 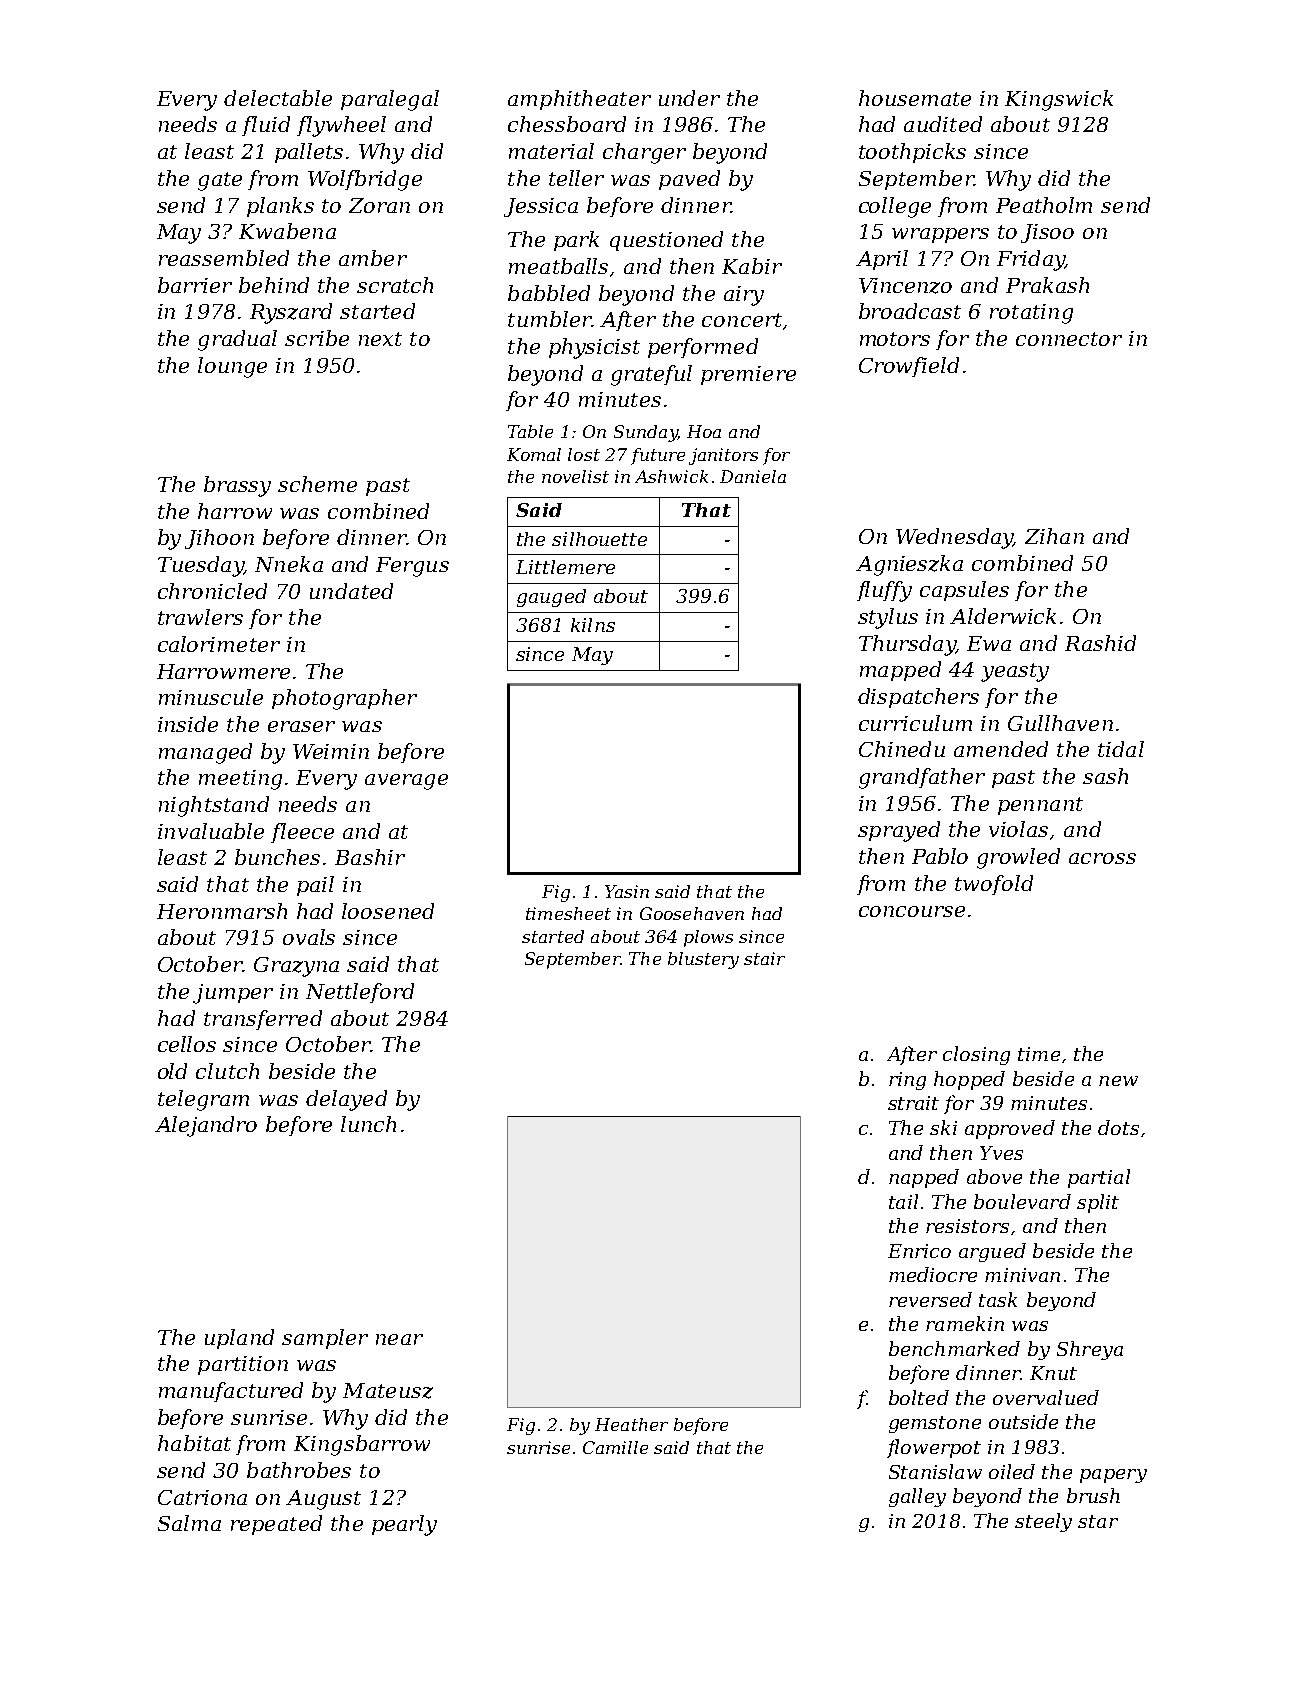 I want to click on jumper, so click(x=233, y=994).
